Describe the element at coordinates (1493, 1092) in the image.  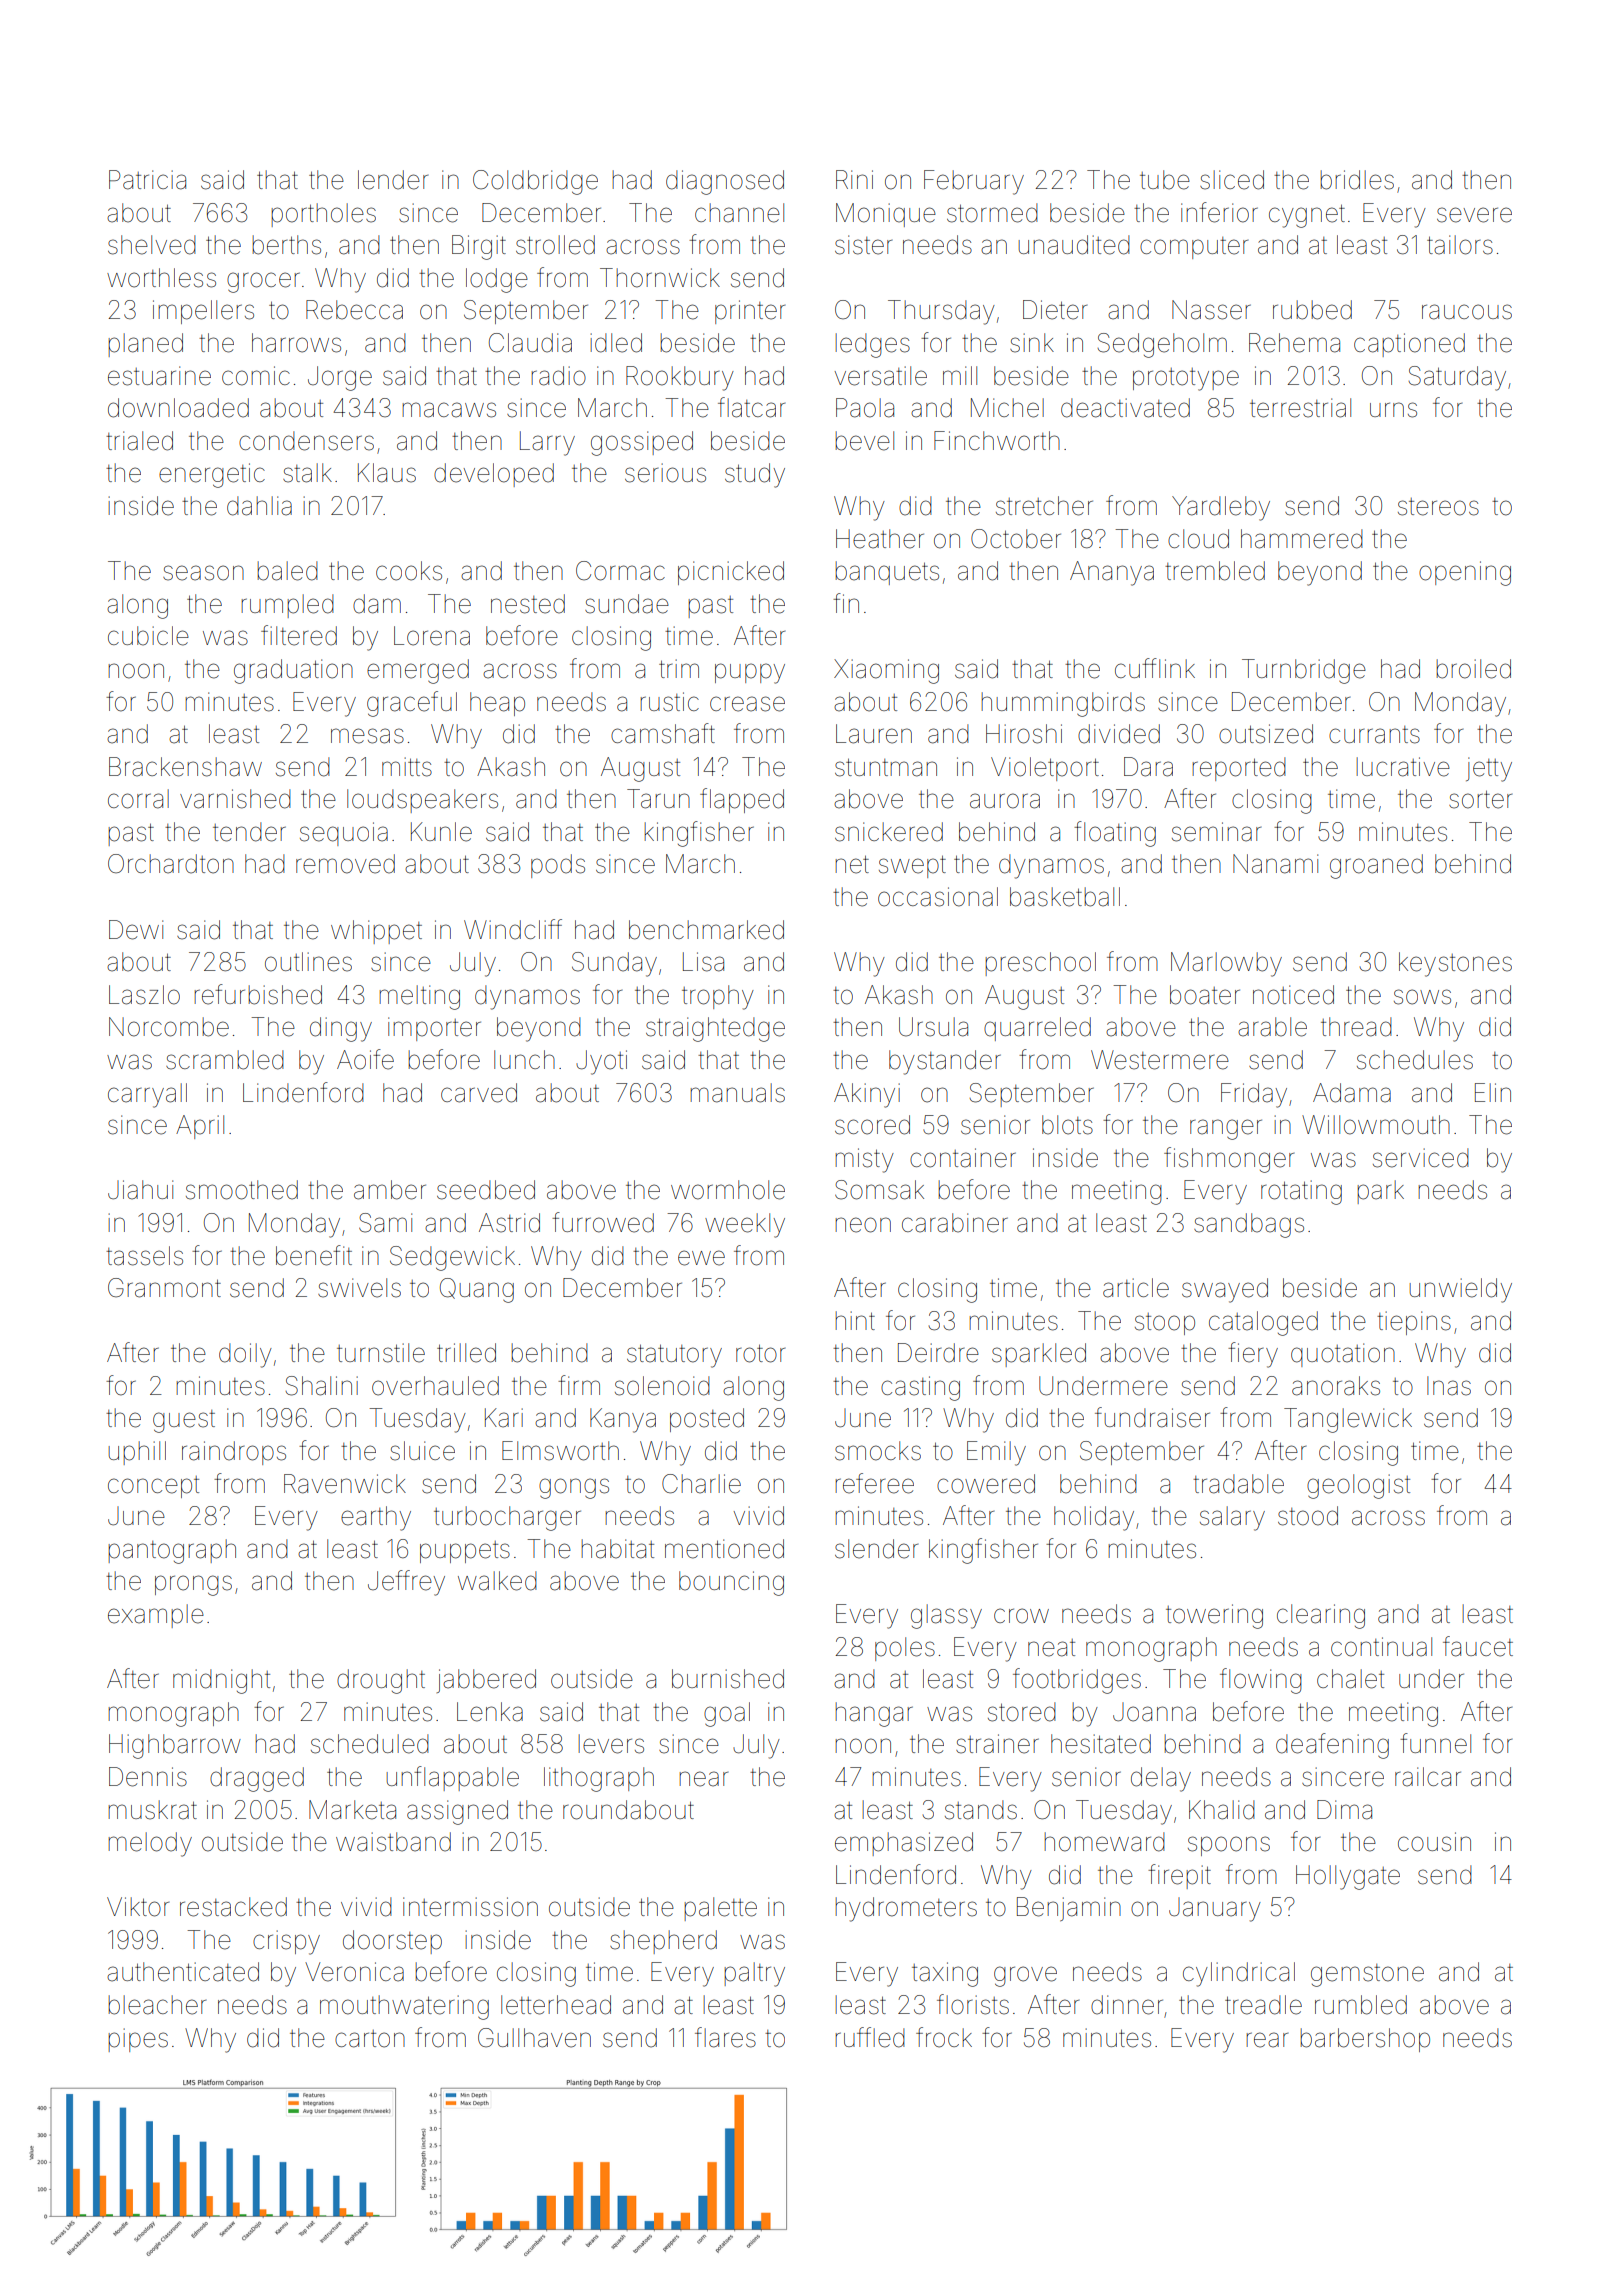
I see `Elin` at that location.
